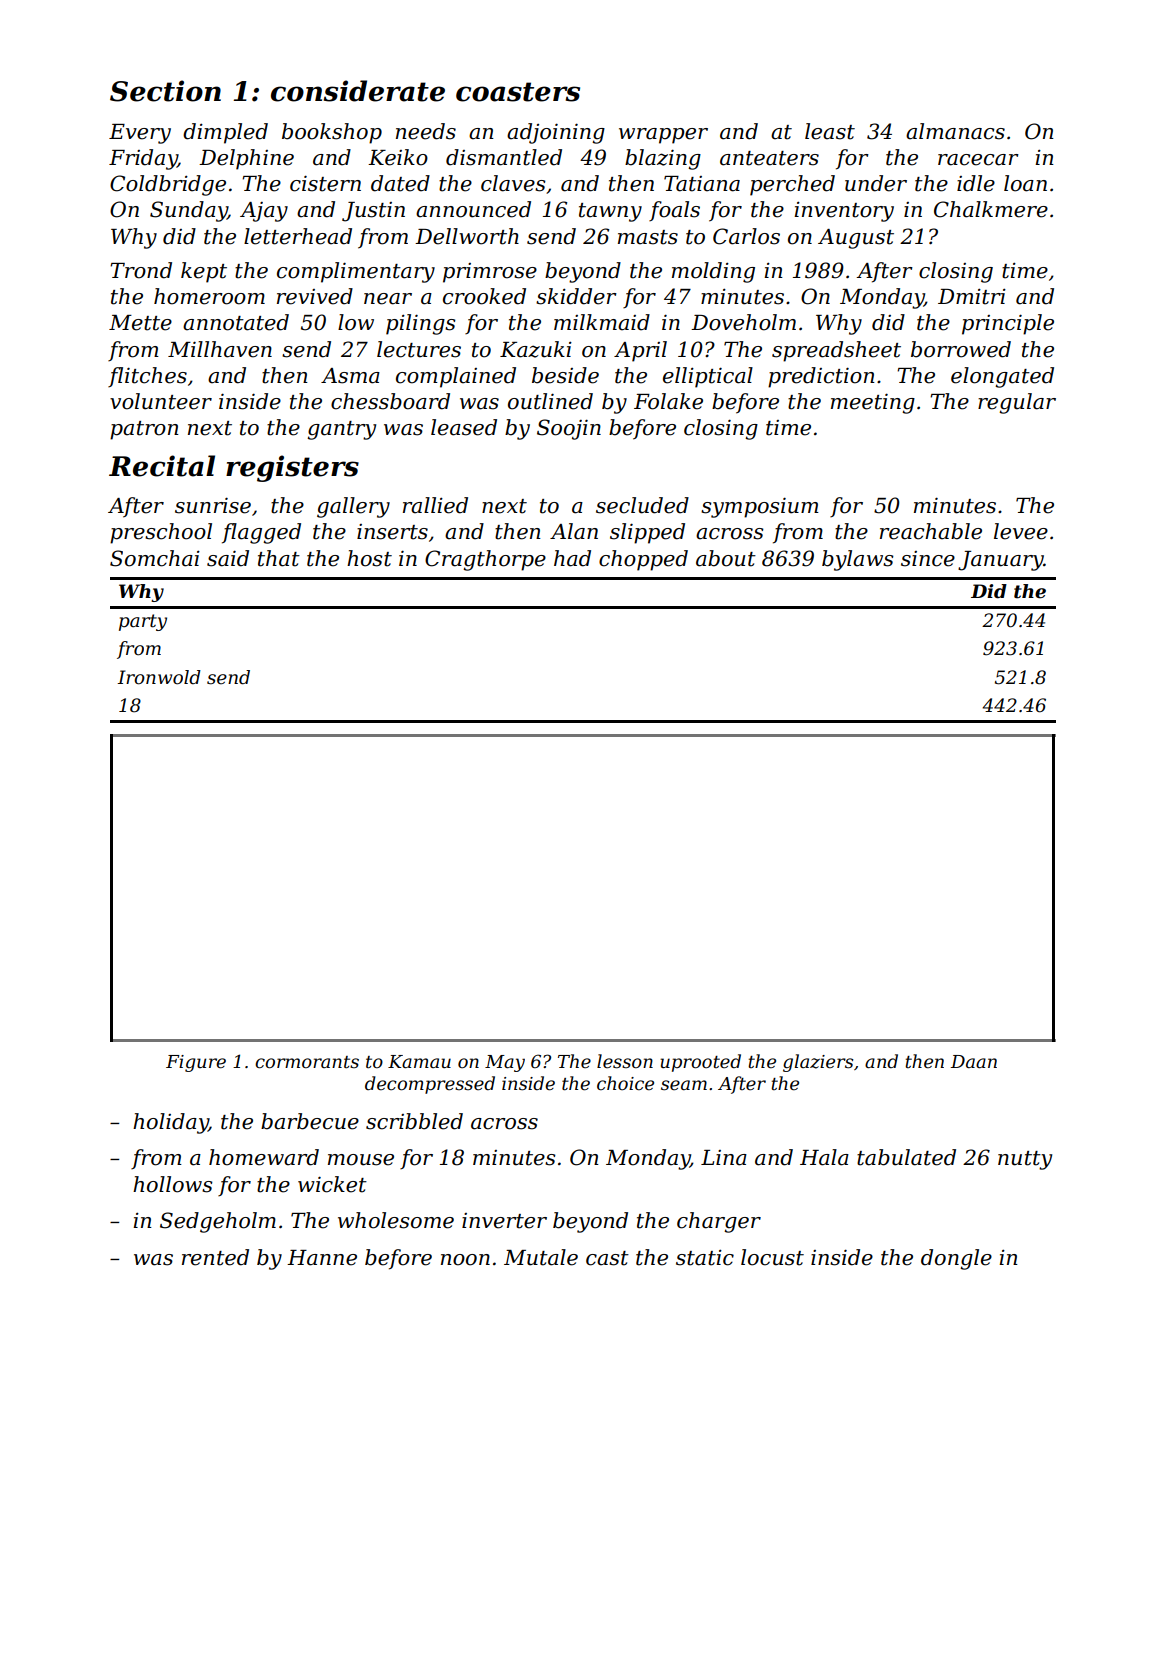 The image size is (1165, 1654). I want to click on inventory, so click(844, 212).
